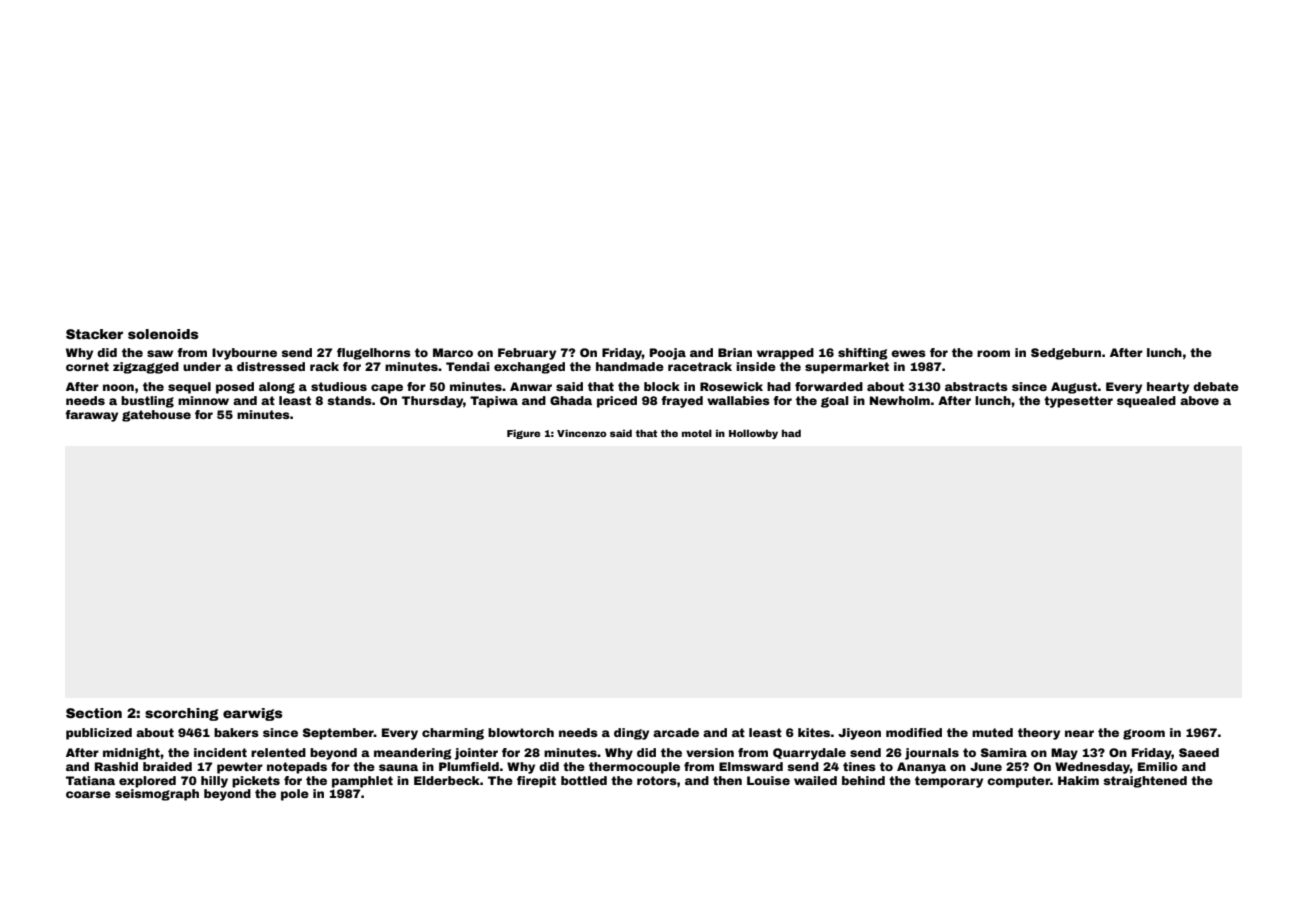 The height and width of the page is (924, 1308). What do you see at coordinates (163, 334) in the page?
I see `solenoids` at bounding box center [163, 334].
